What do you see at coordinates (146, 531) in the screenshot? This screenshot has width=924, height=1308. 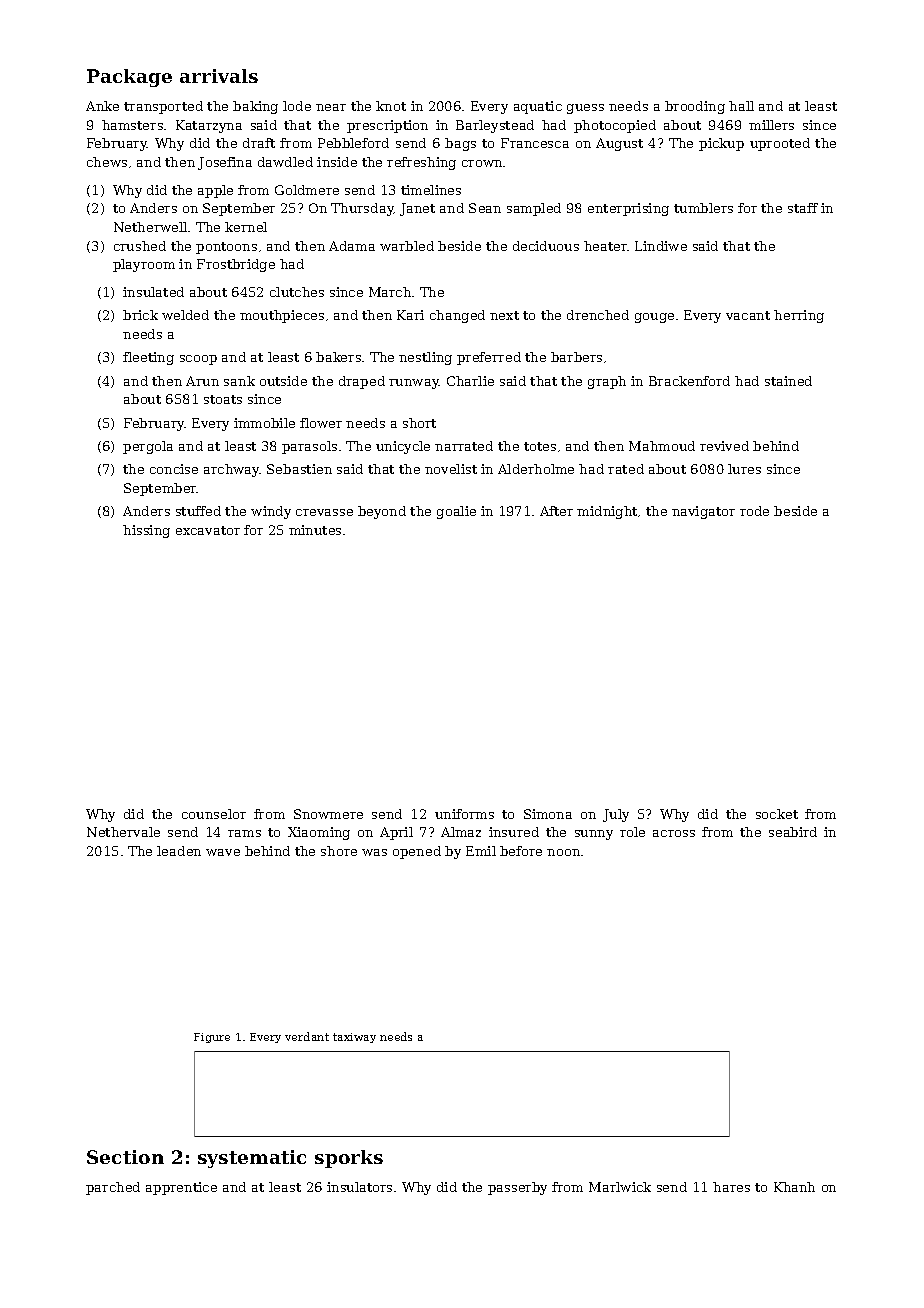 I see `hissing` at bounding box center [146, 531].
